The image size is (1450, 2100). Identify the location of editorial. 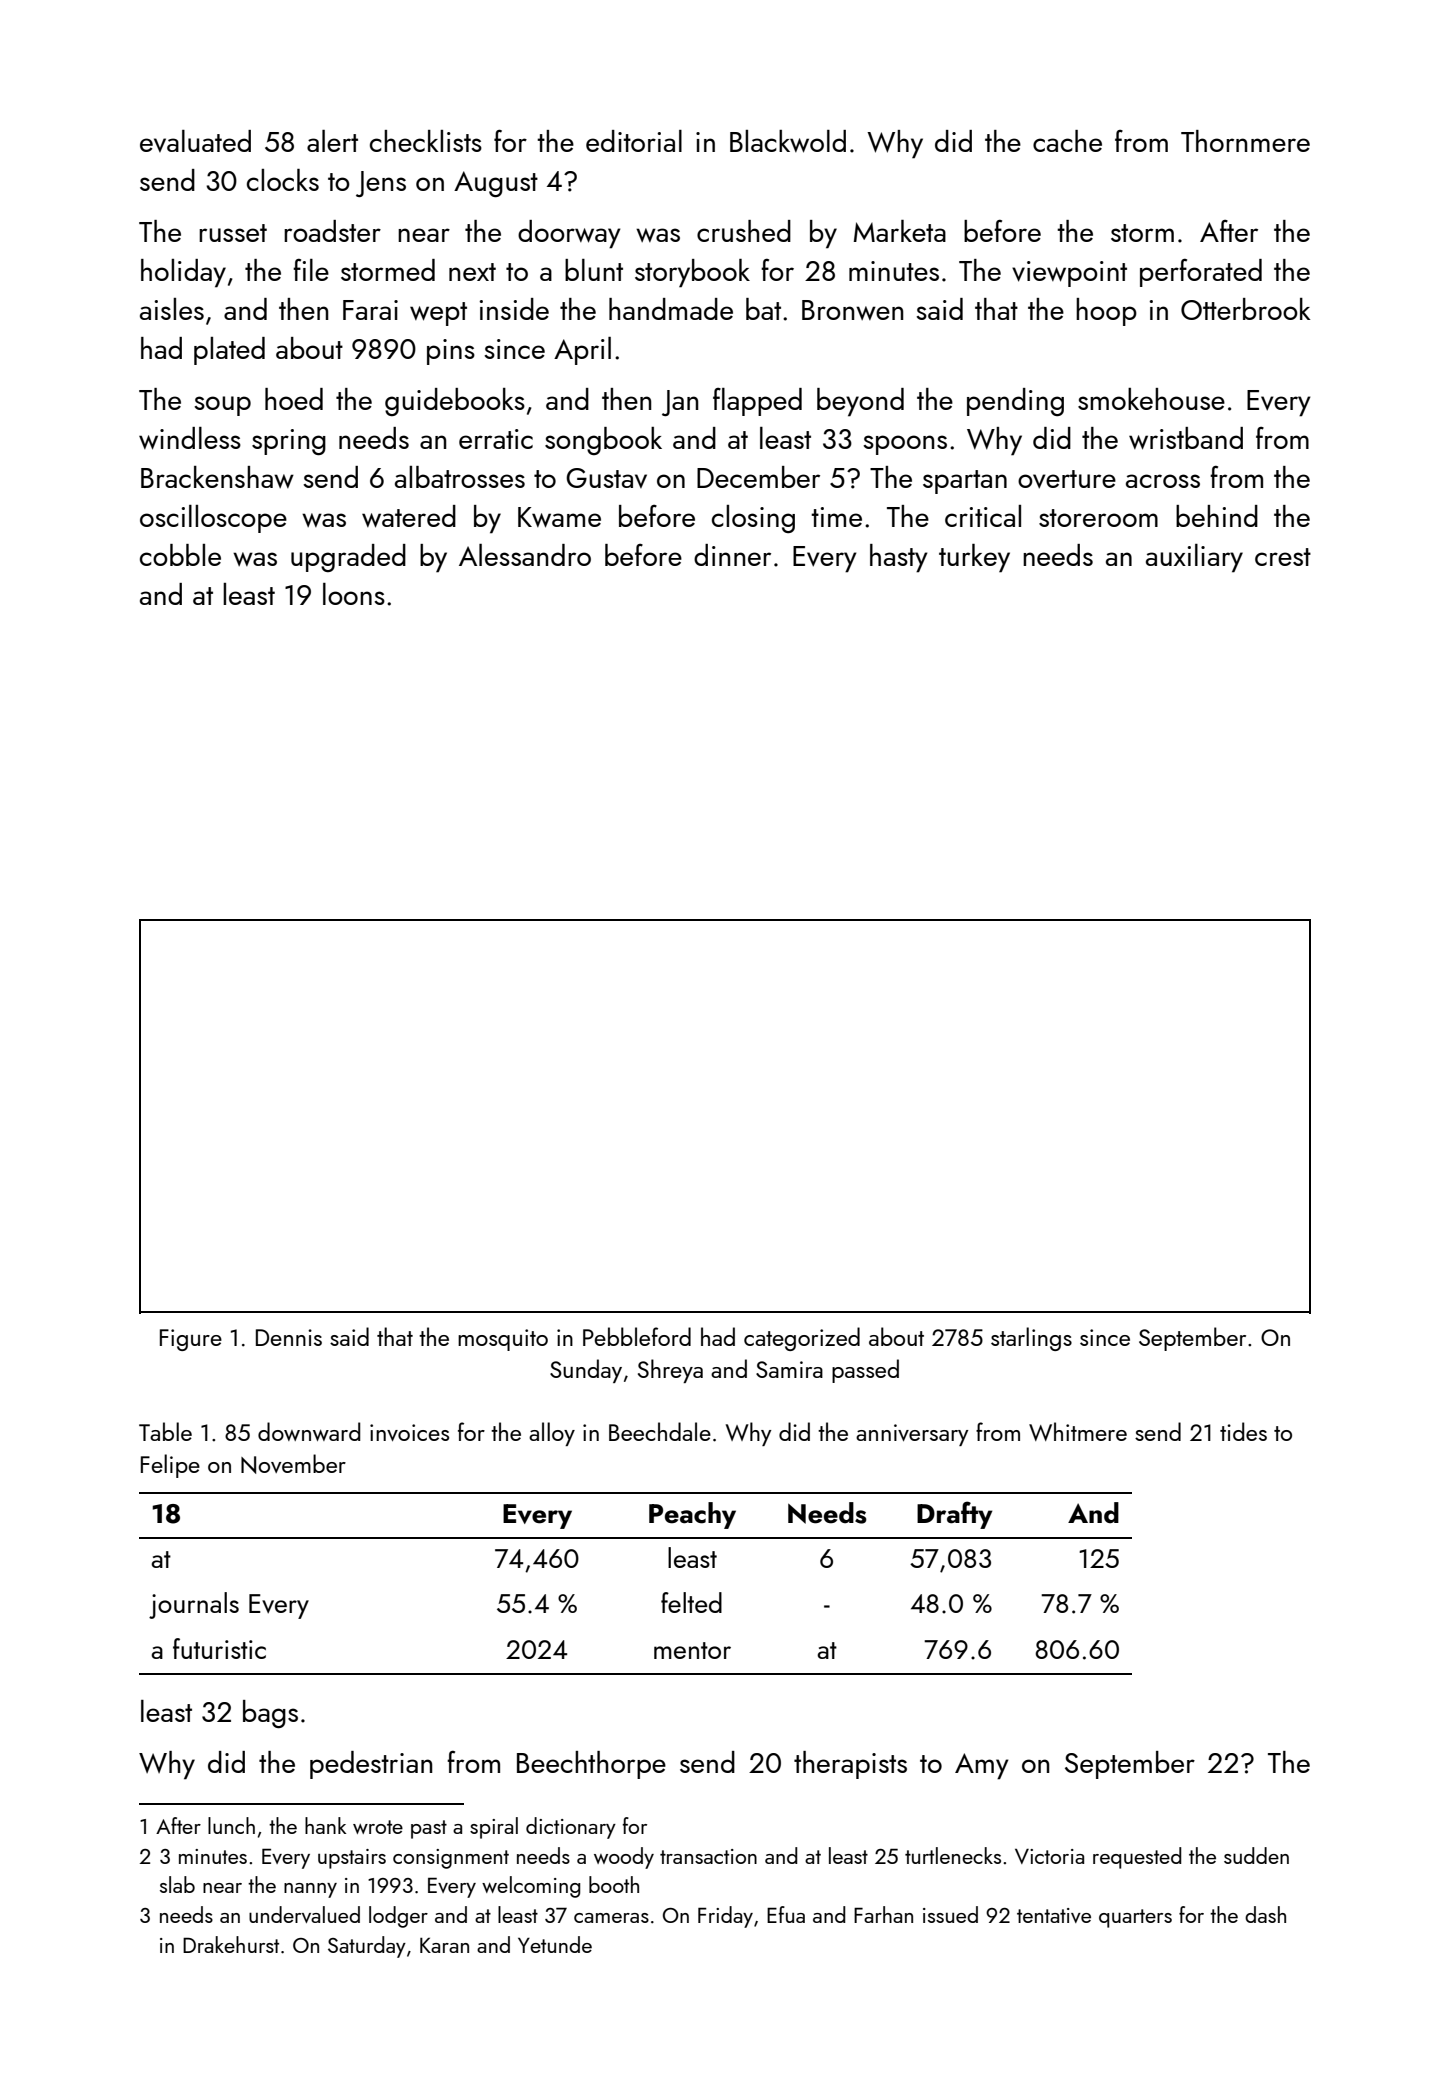
(634, 141).
